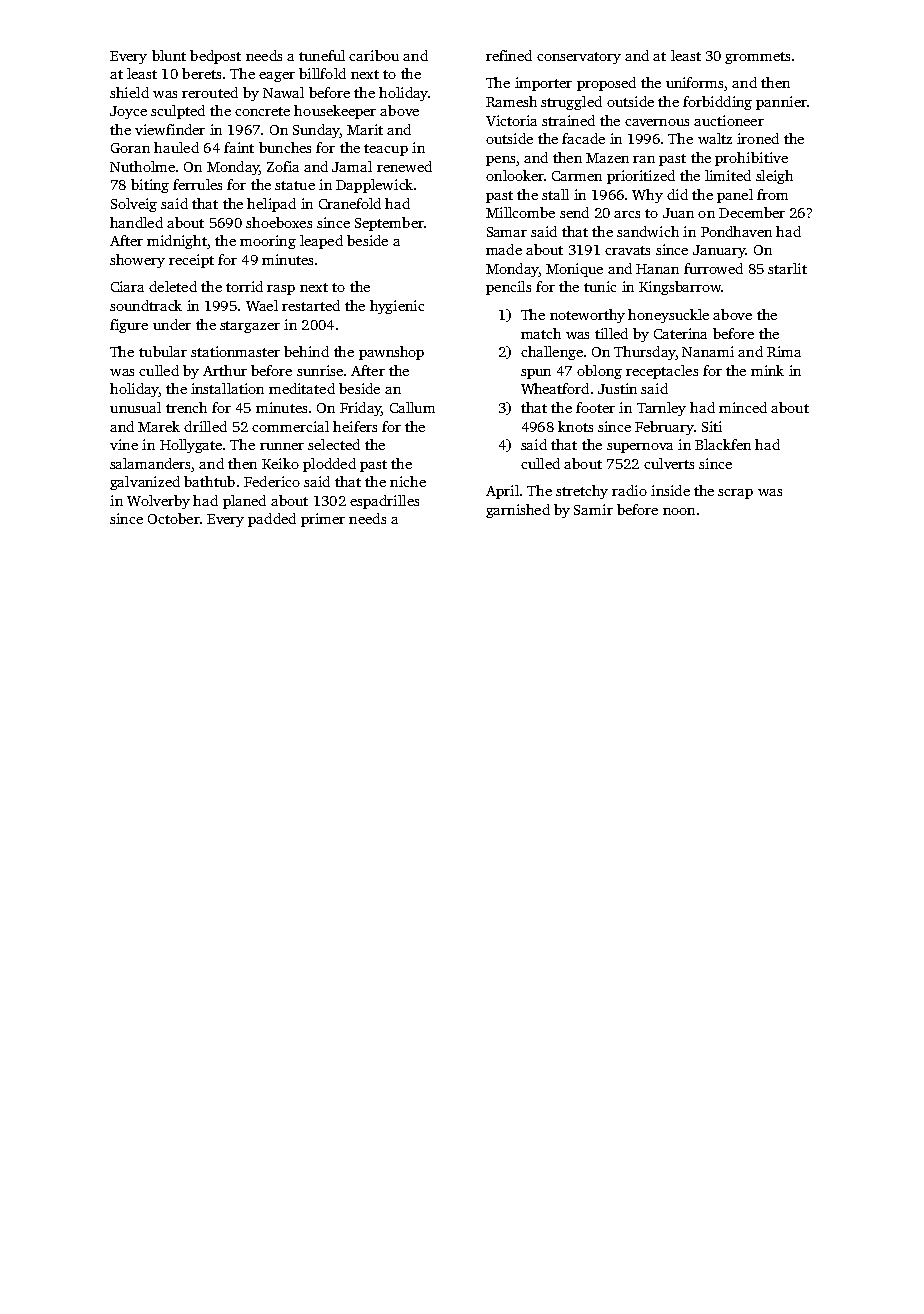 The height and width of the screenshot is (1314, 924). I want to click on pencils, so click(508, 288).
